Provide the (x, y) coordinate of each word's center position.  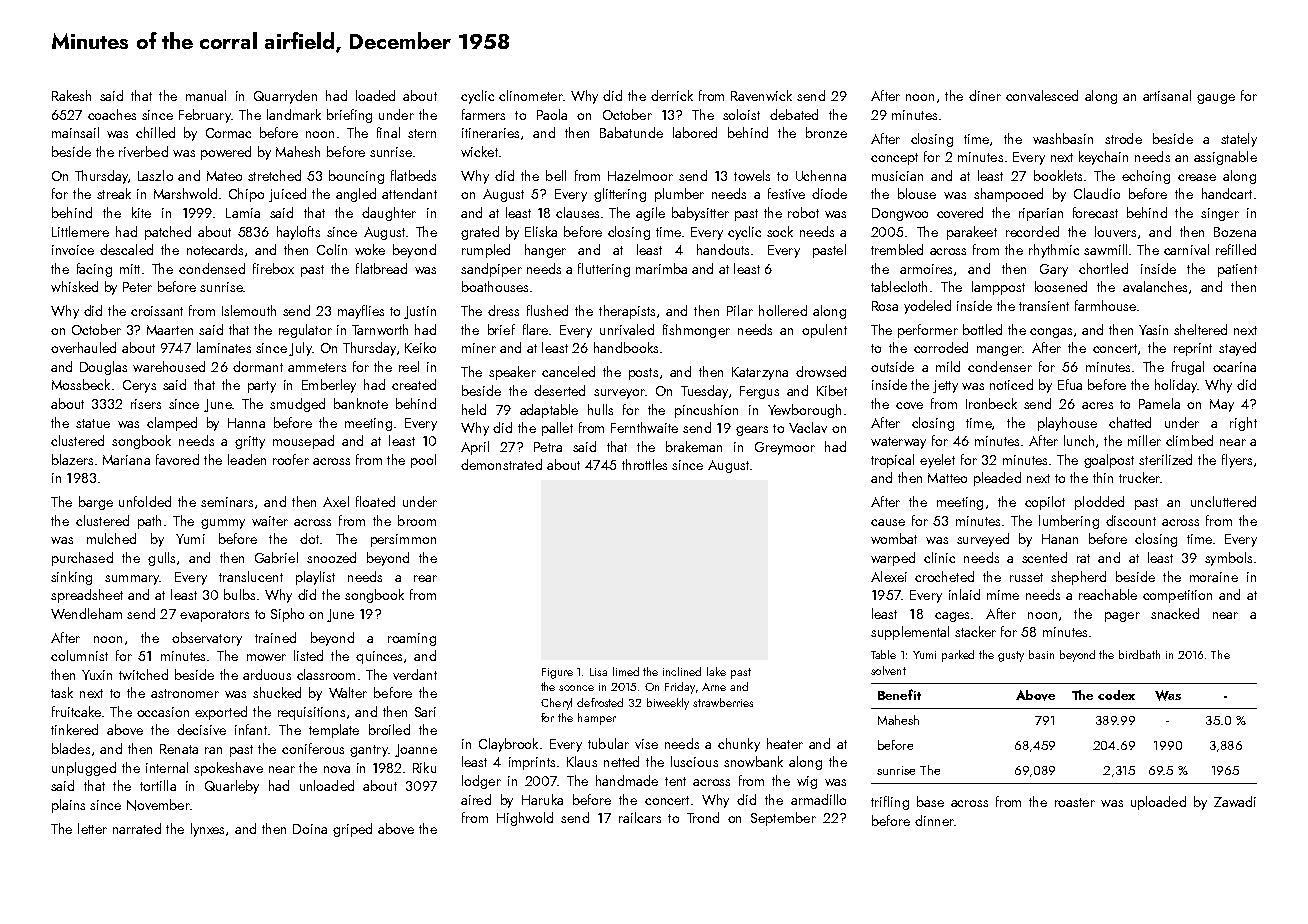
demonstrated (501, 464)
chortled (1103, 268)
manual (206, 95)
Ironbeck (991, 403)
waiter (270, 521)
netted (621, 761)
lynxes (207, 830)
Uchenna (821, 175)
